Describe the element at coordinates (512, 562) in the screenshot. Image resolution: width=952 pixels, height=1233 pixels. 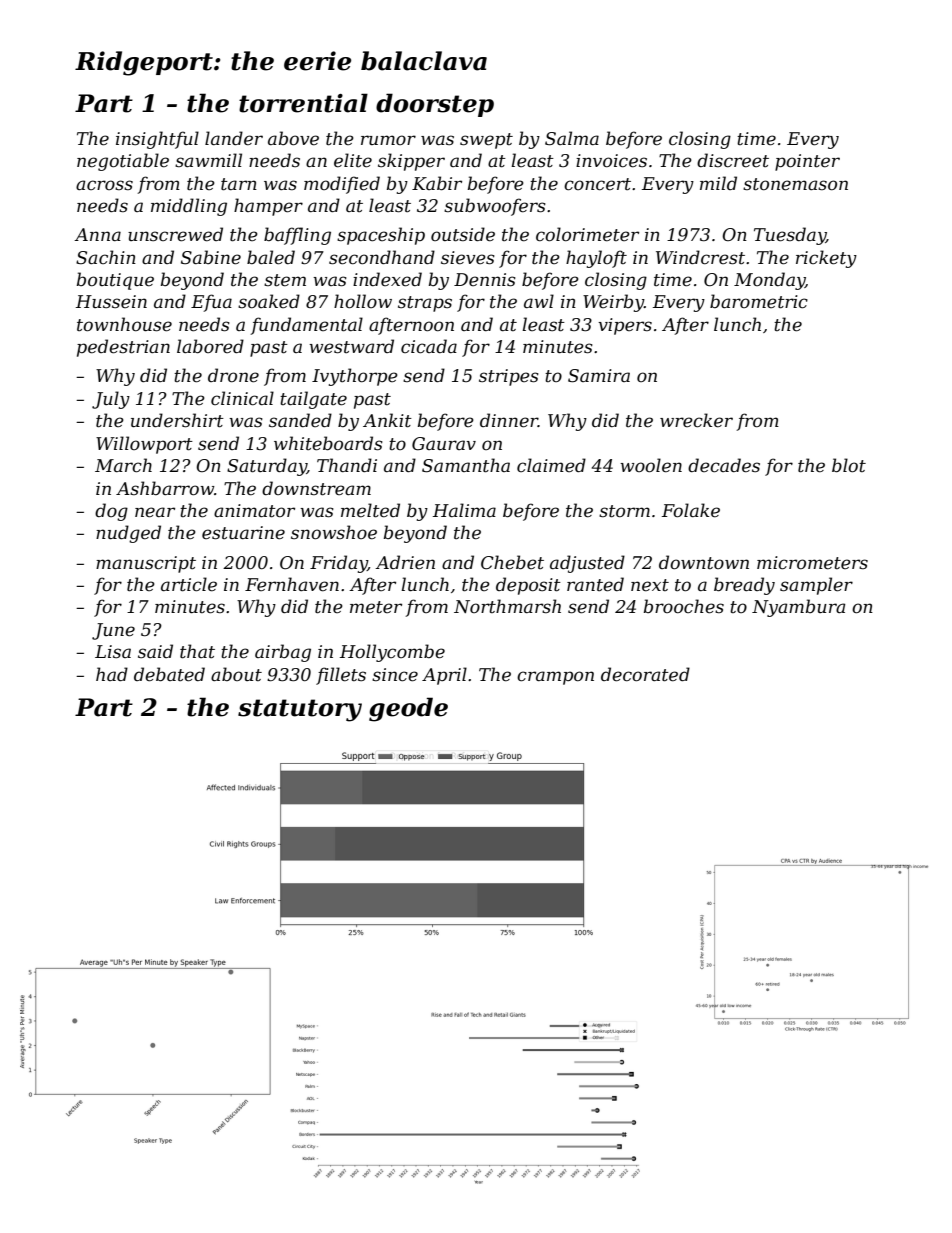
I see `Chebet` at that location.
